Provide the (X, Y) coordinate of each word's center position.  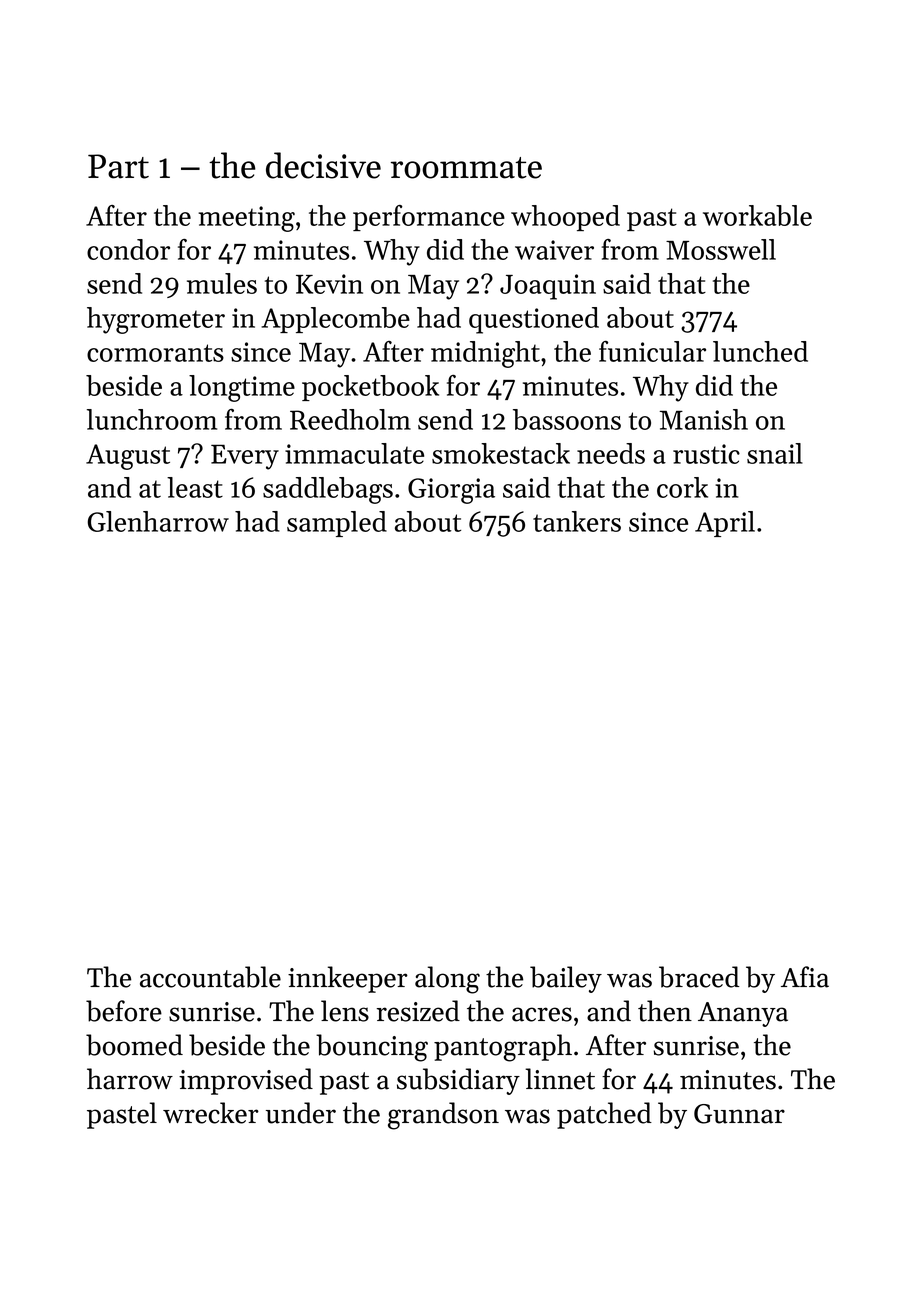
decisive (323, 165)
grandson (443, 1116)
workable (757, 215)
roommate (466, 168)
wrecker (211, 1113)
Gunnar (739, 1114)
